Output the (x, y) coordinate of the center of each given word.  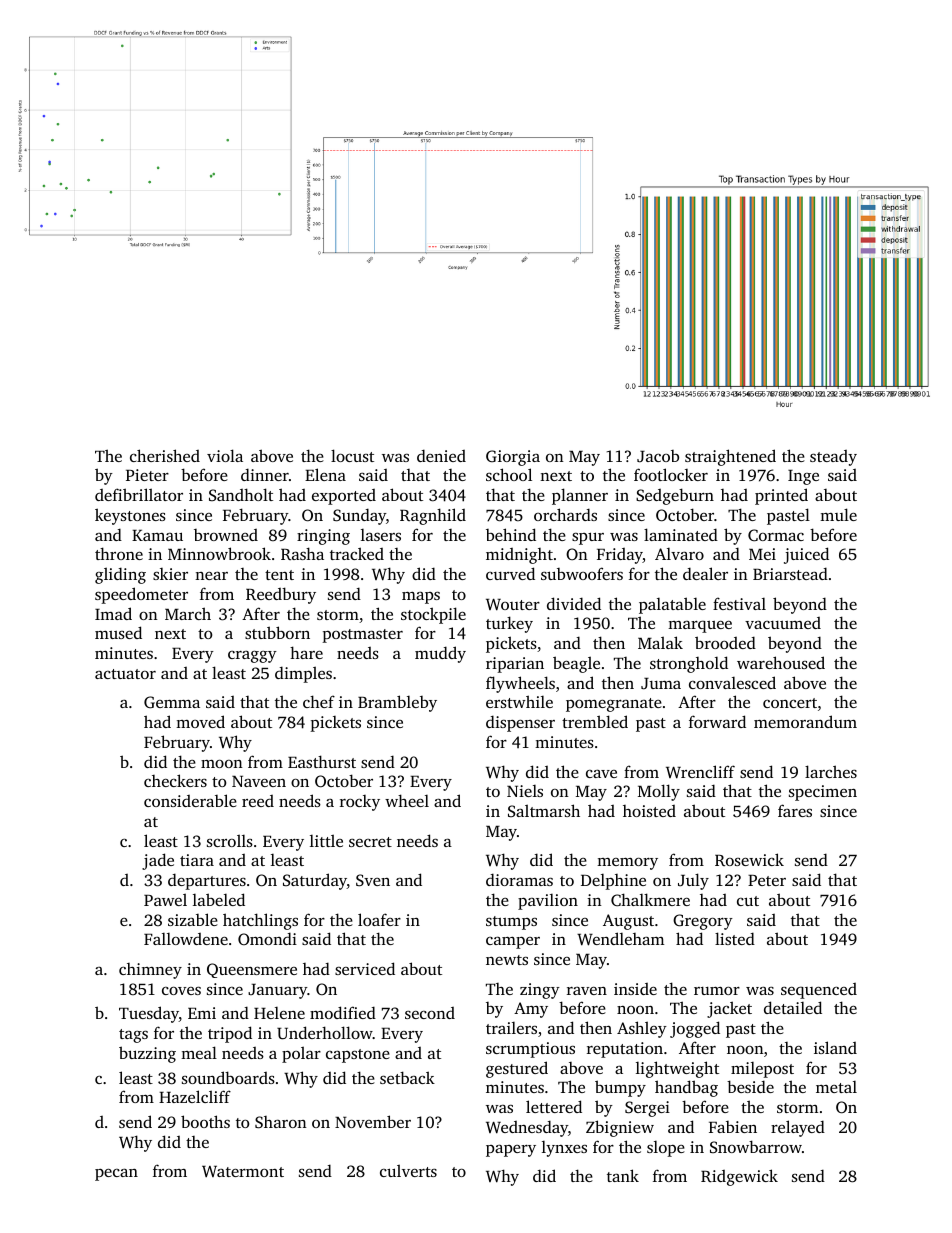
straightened (730, 457)
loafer (379, 919)
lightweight (677, 1069)
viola (225, 455)
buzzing (147, 1054)
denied (441, 455)
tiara (197, 860)
